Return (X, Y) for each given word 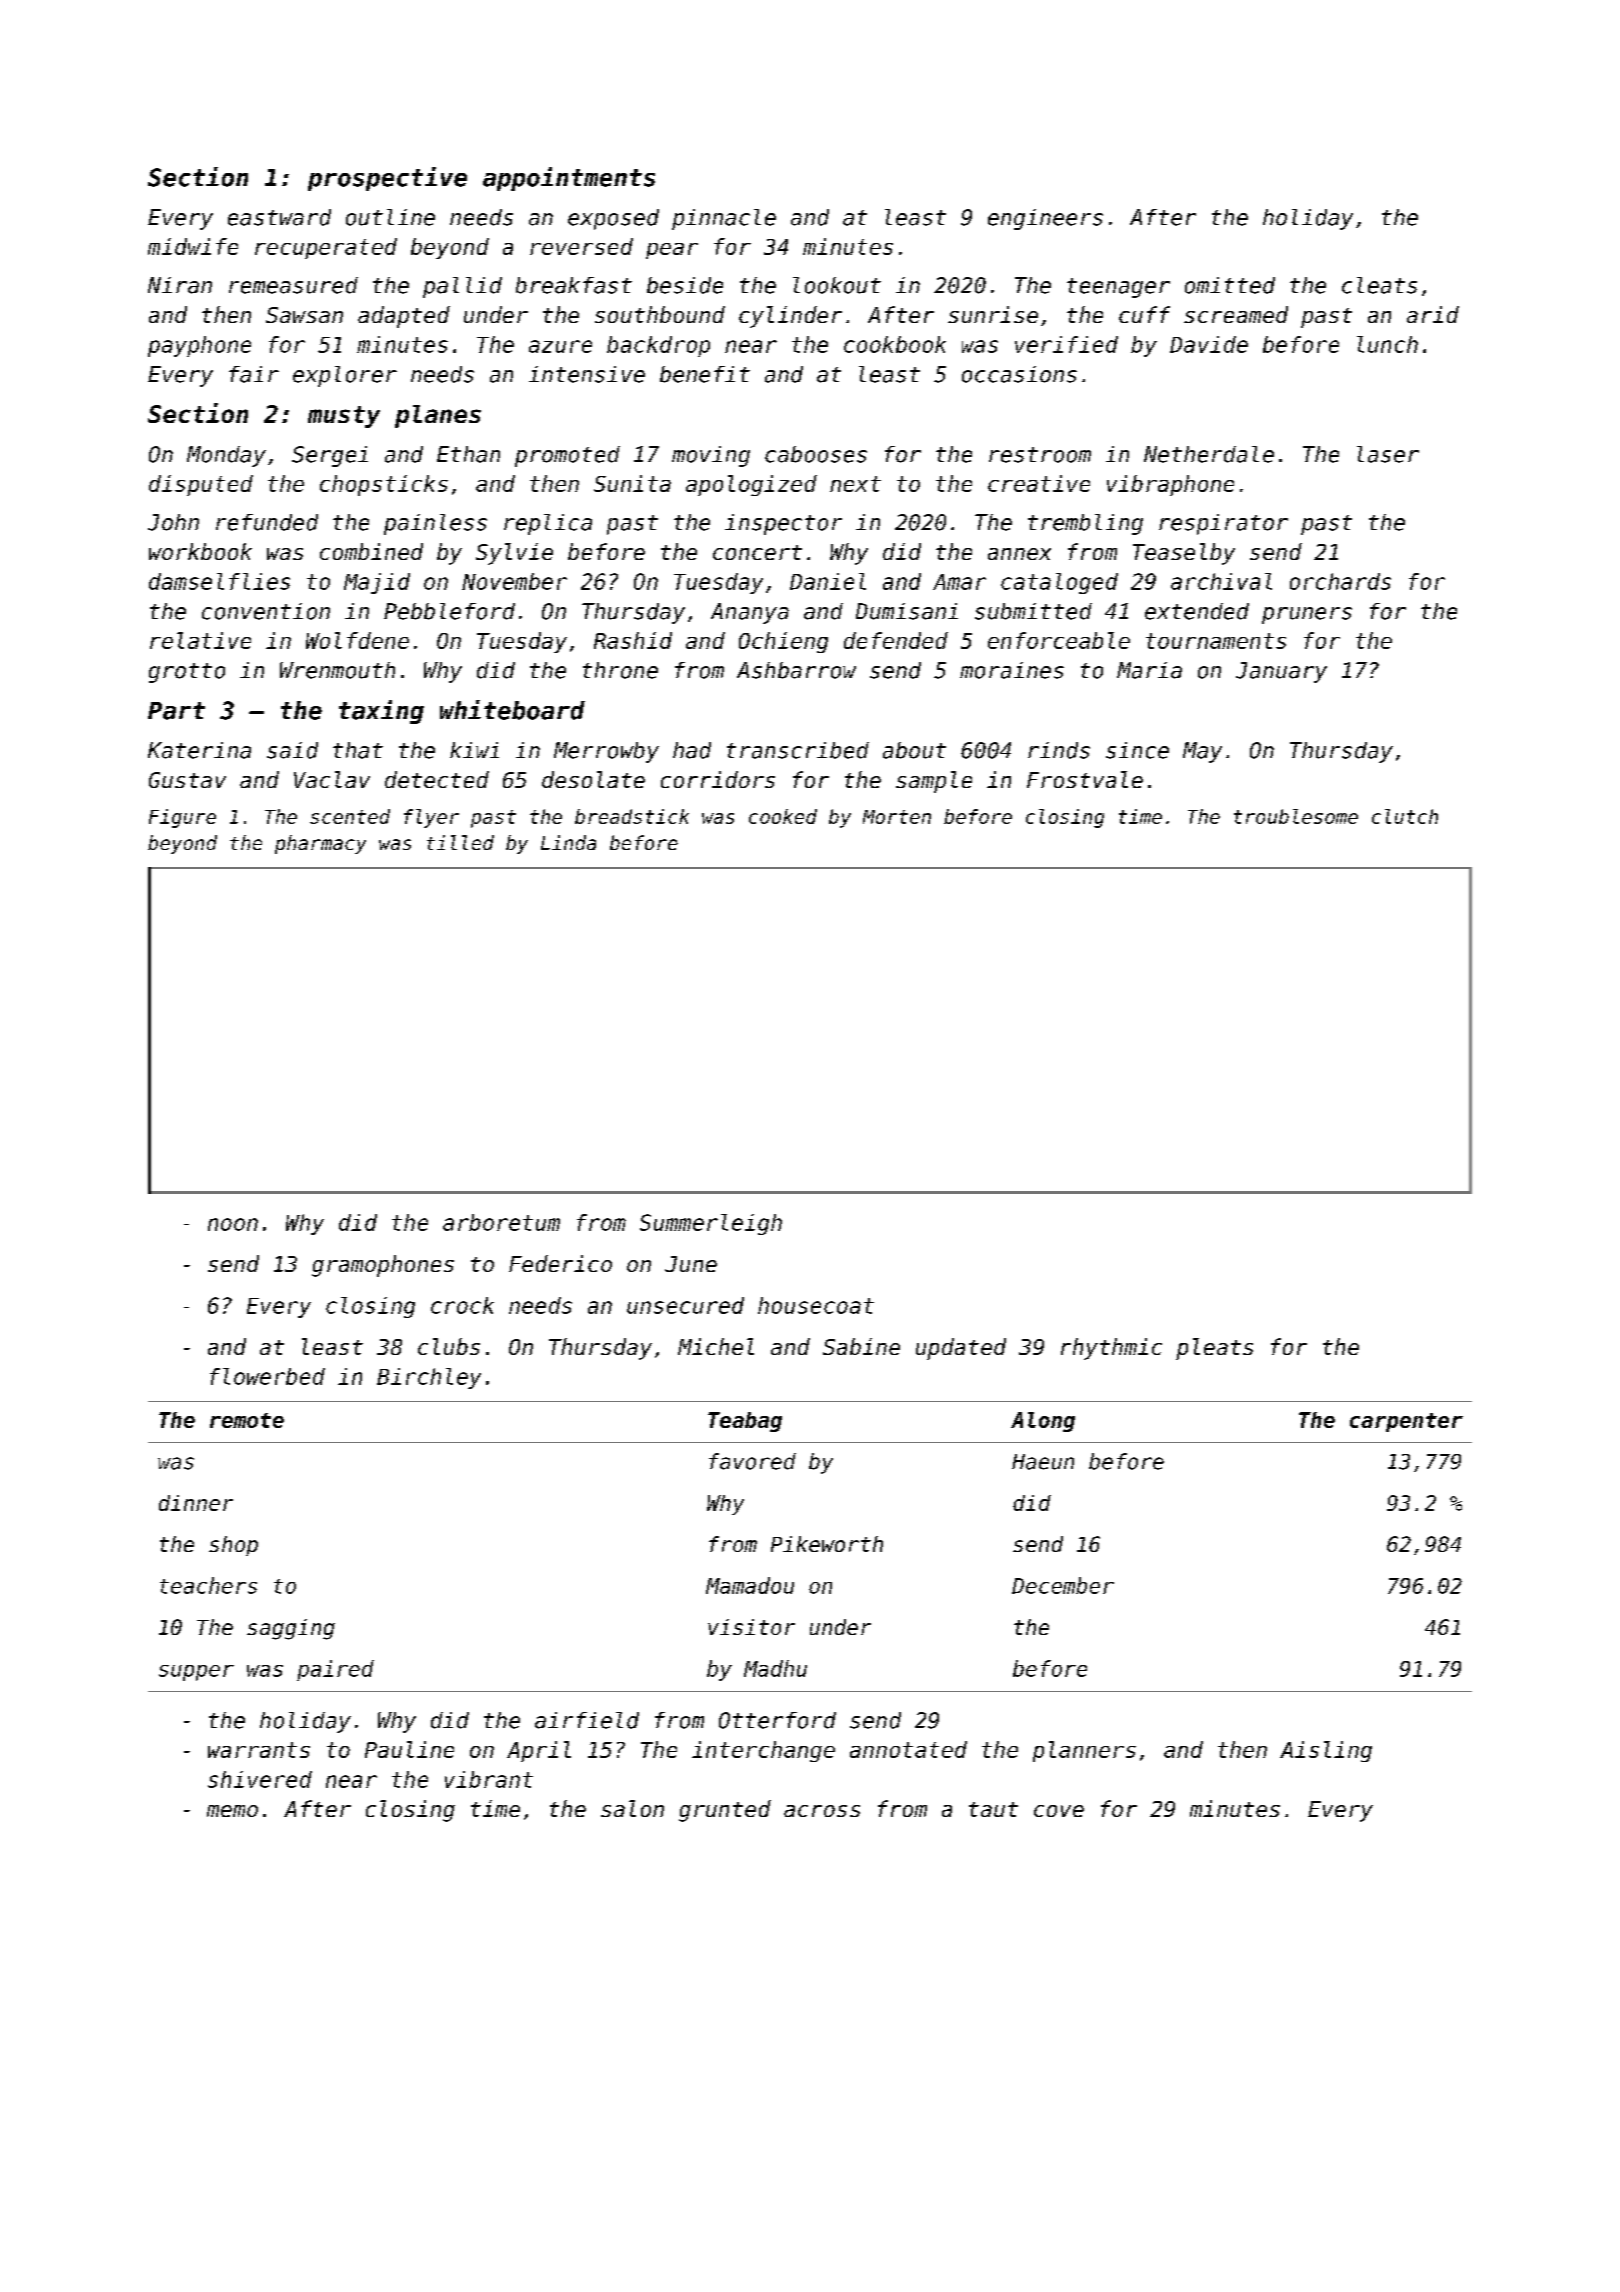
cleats (1379, 285)
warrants (259, 1750)
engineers (1045, 219)
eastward (279, 217)
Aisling (1326, 1751)
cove (1059, 1811)
